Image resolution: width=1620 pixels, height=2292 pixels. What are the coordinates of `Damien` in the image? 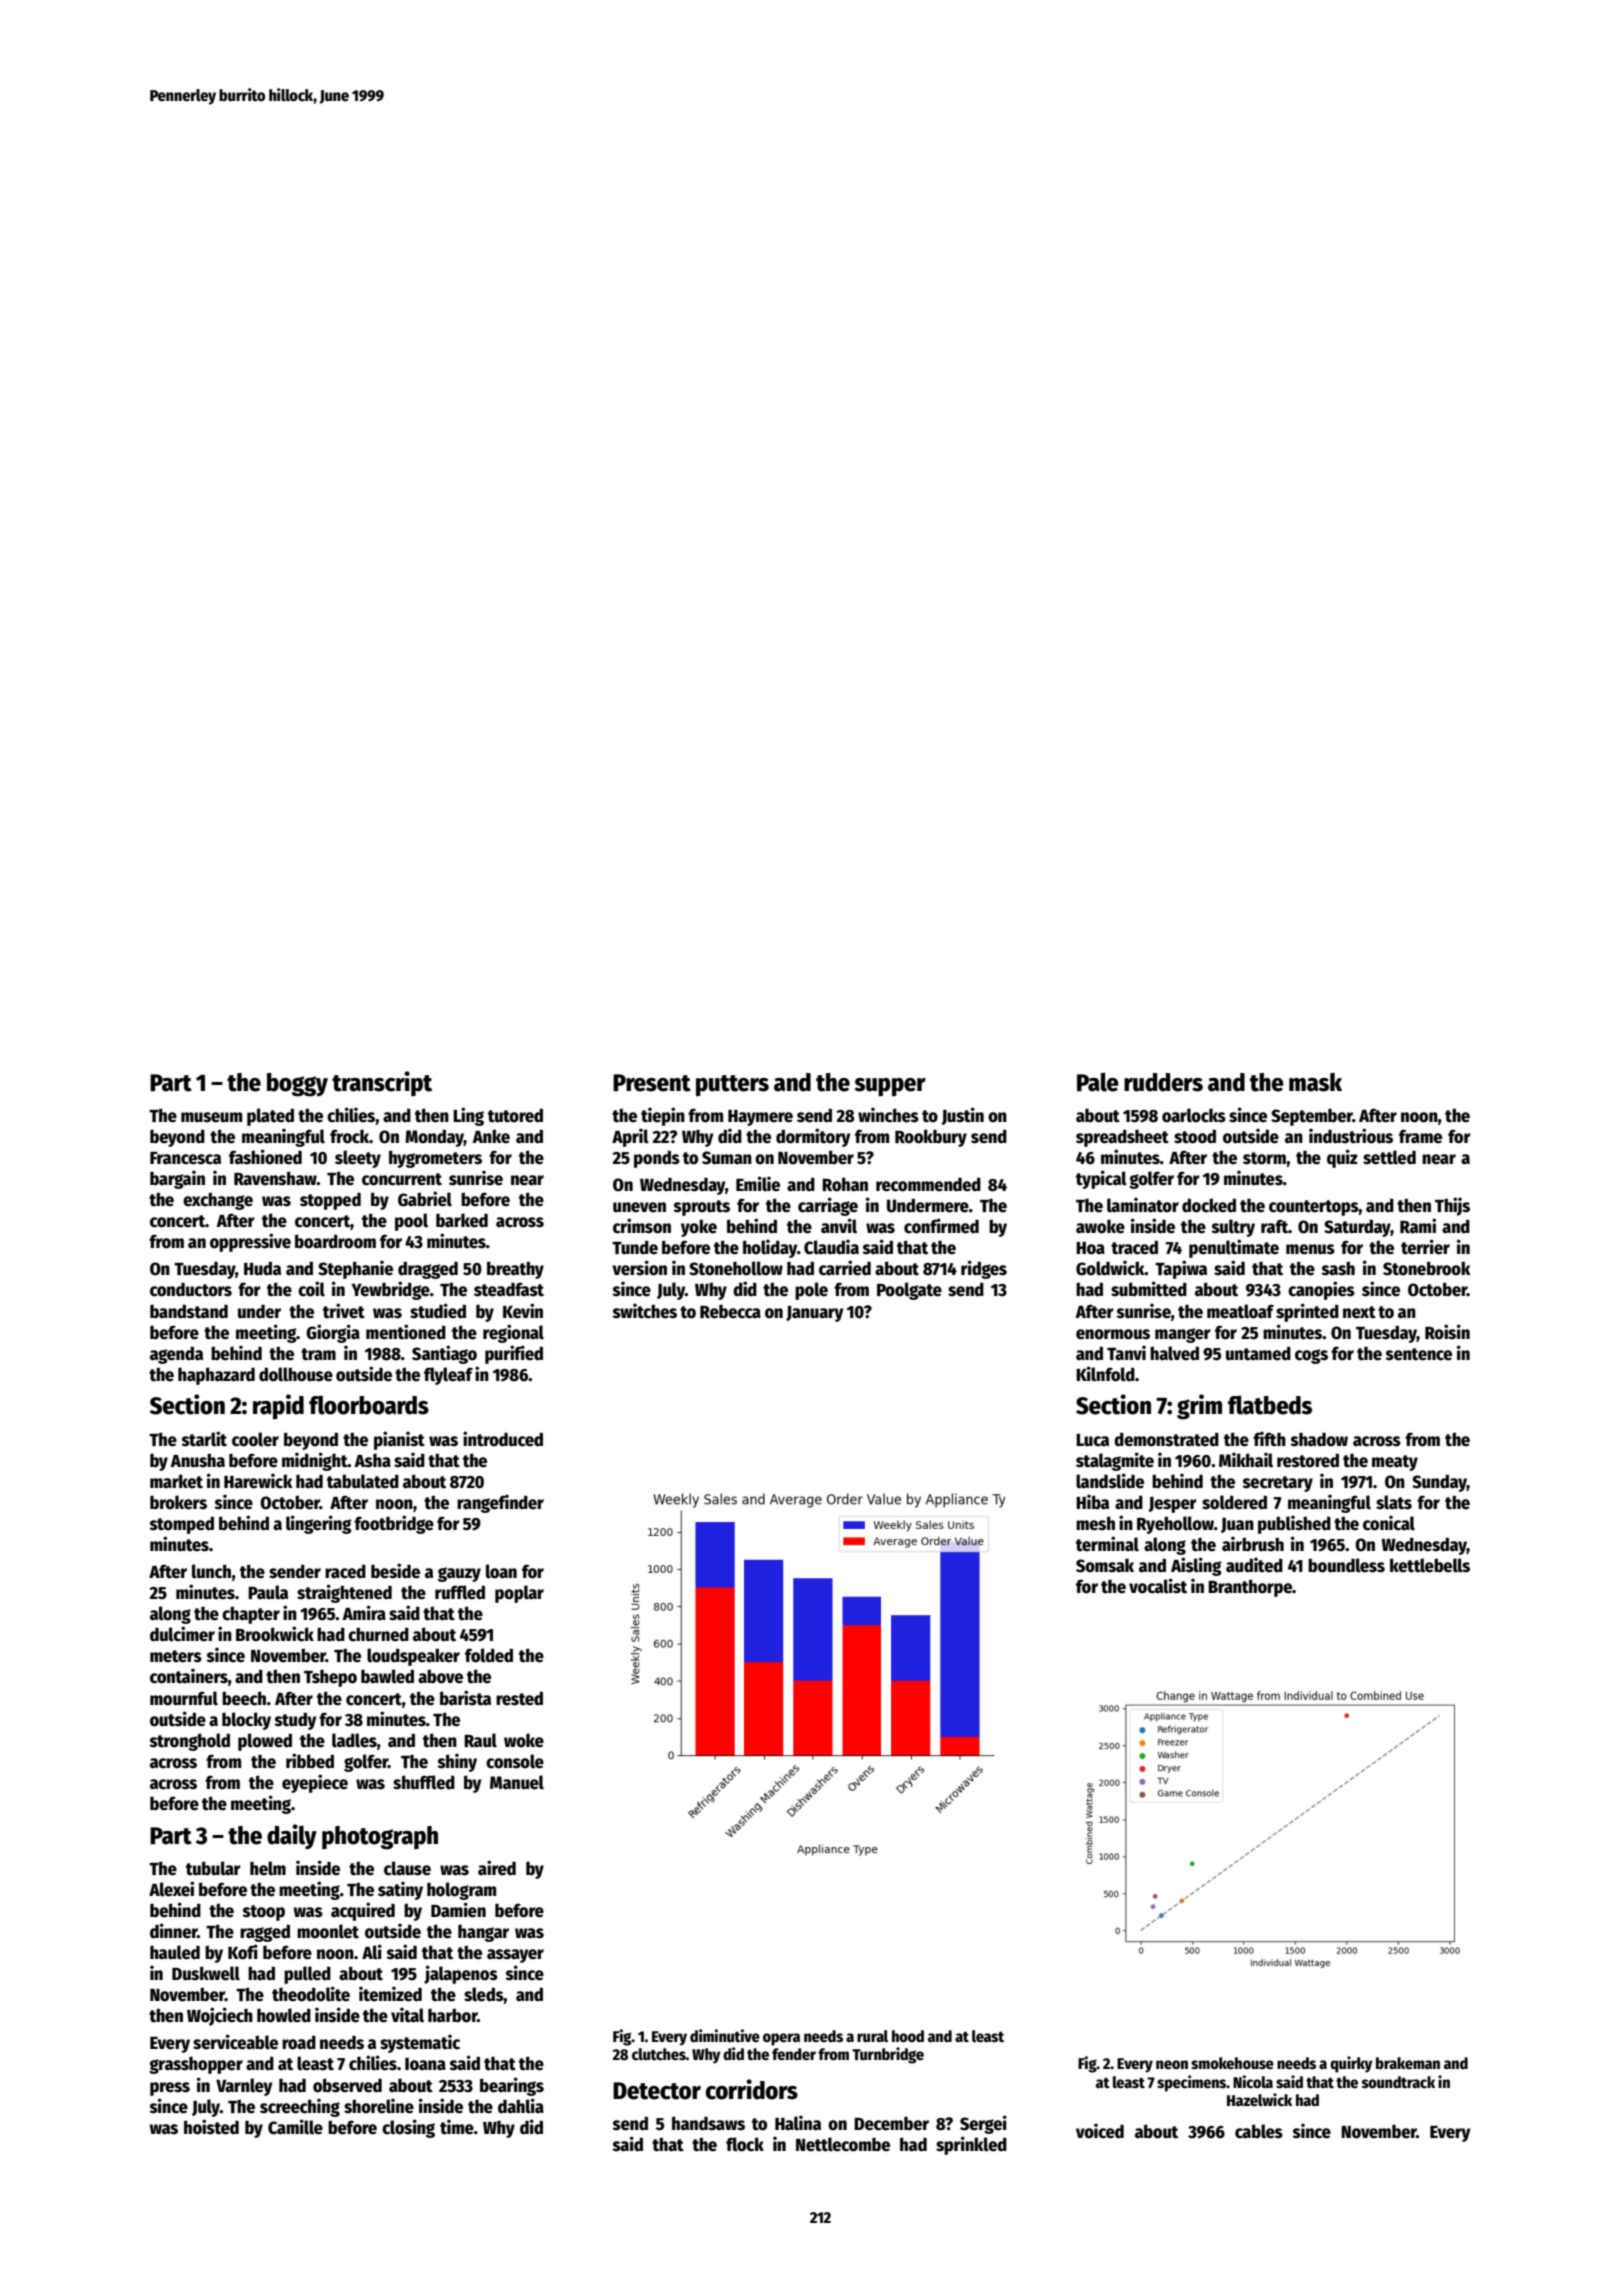 It's located at (458, 1910).
